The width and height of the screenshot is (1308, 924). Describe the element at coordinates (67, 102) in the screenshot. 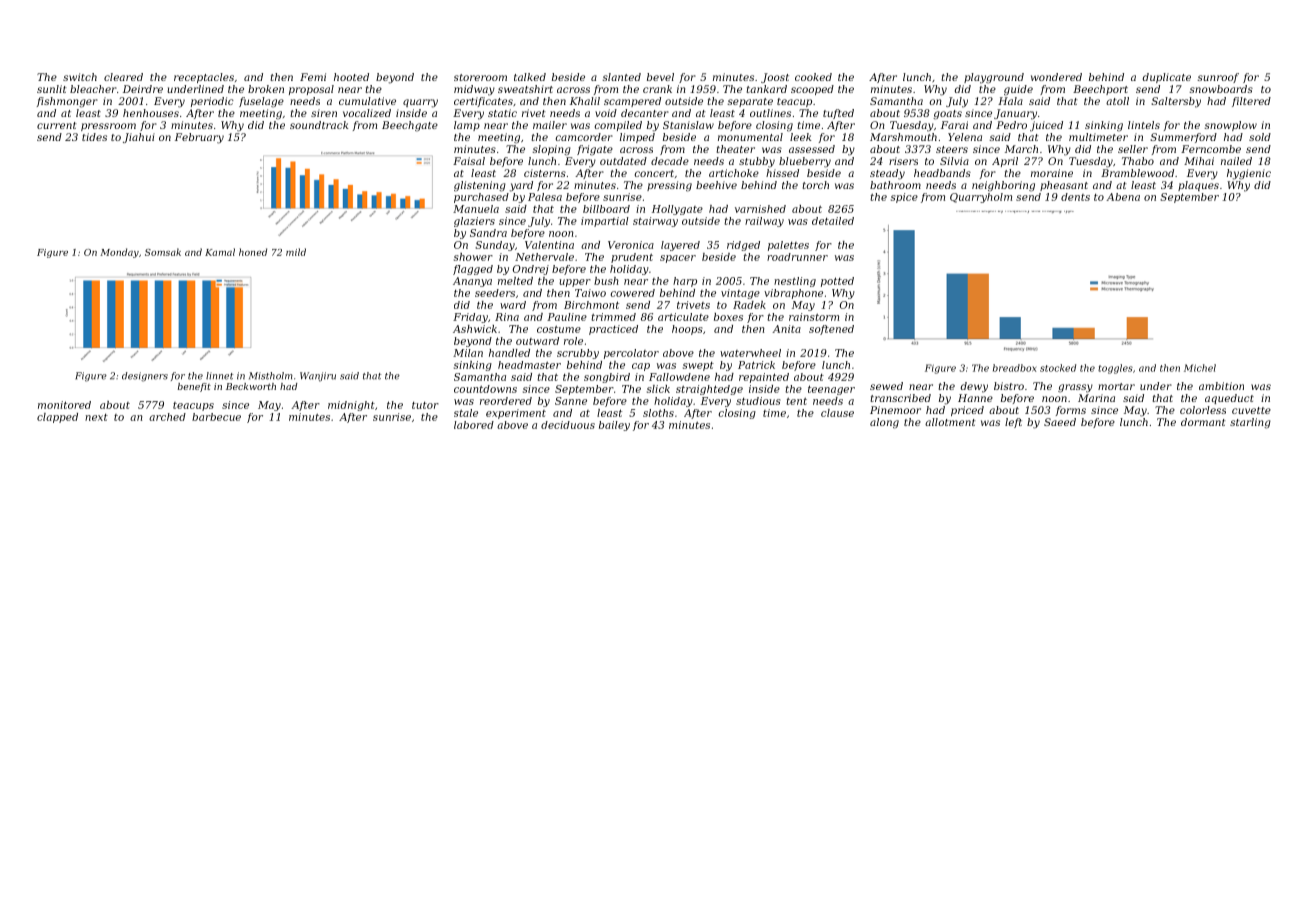

I see `fishmonger` at that location.
